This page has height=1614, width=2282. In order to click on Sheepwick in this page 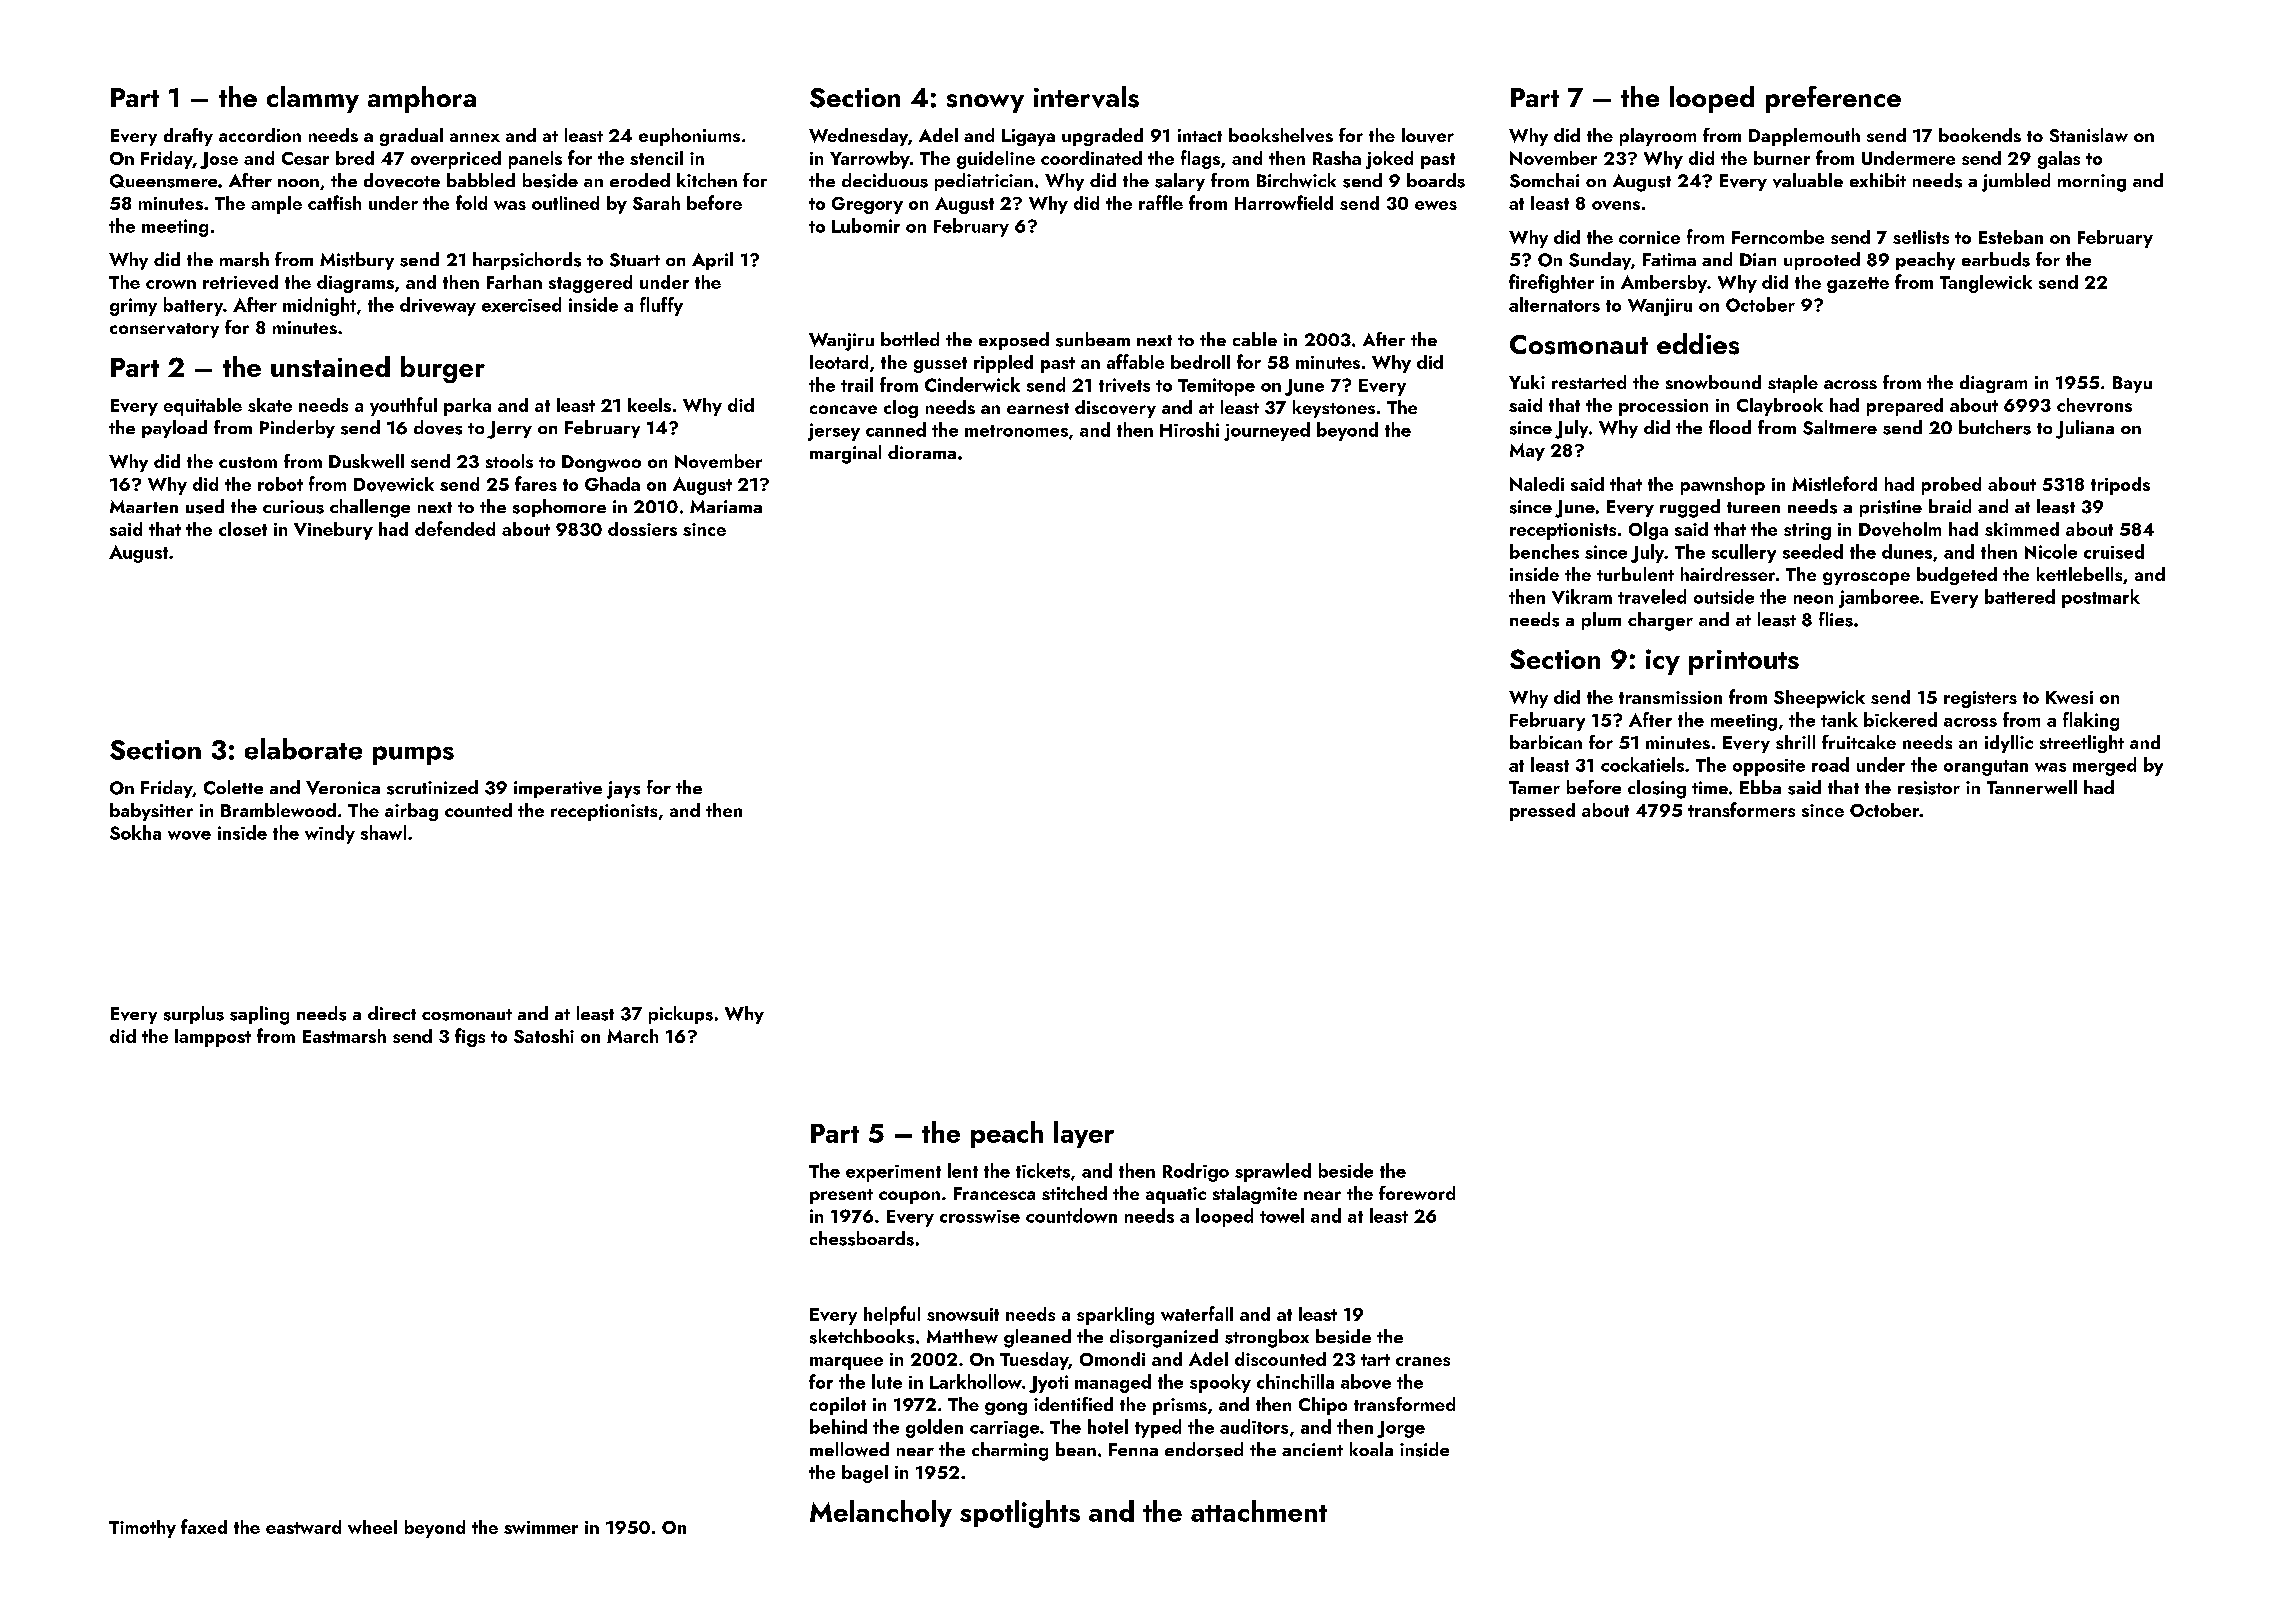, I will do `click(1819, 699)`.
